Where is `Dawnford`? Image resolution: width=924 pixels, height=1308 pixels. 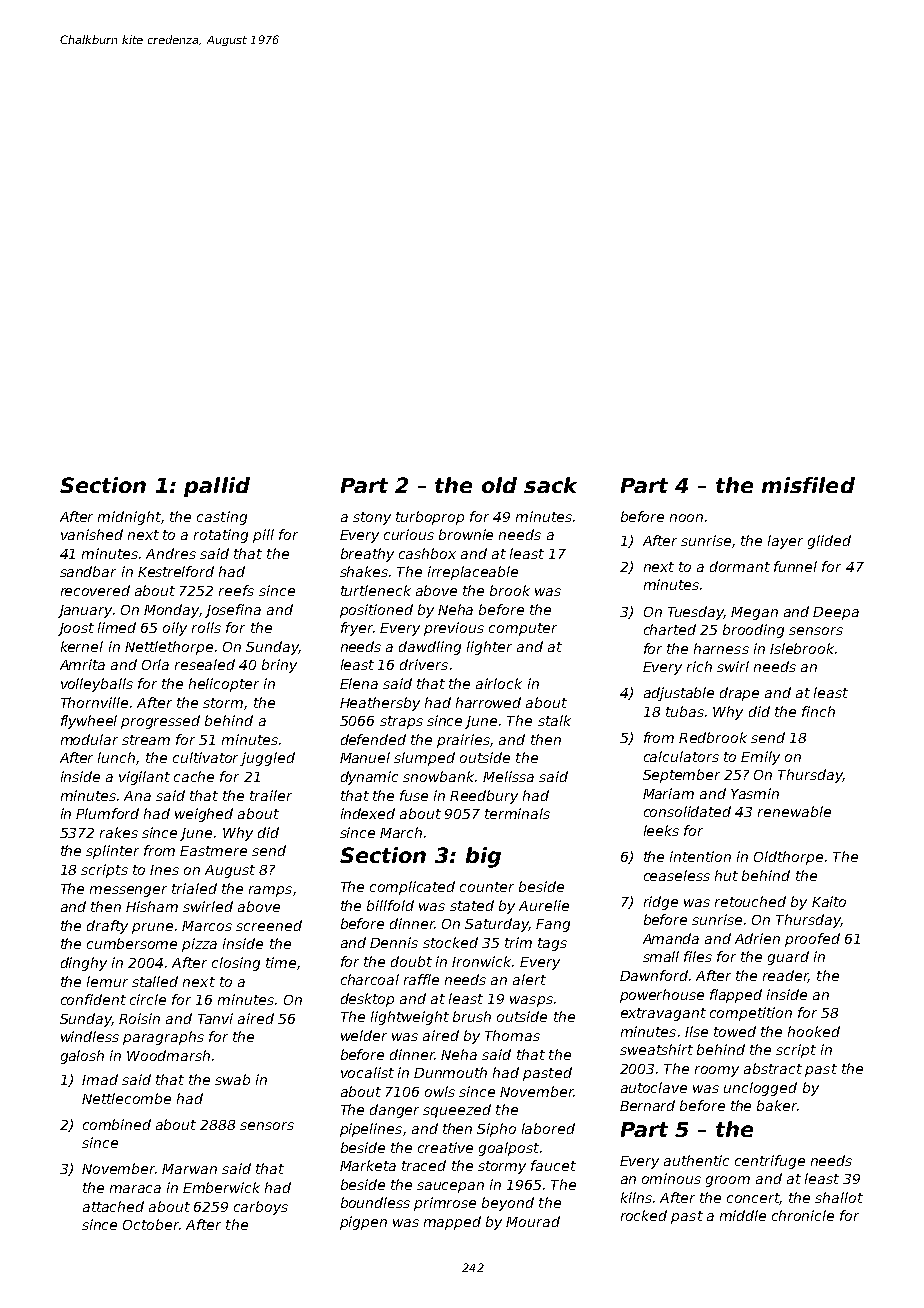 Dawnford is located at coordinates (654, 975).
